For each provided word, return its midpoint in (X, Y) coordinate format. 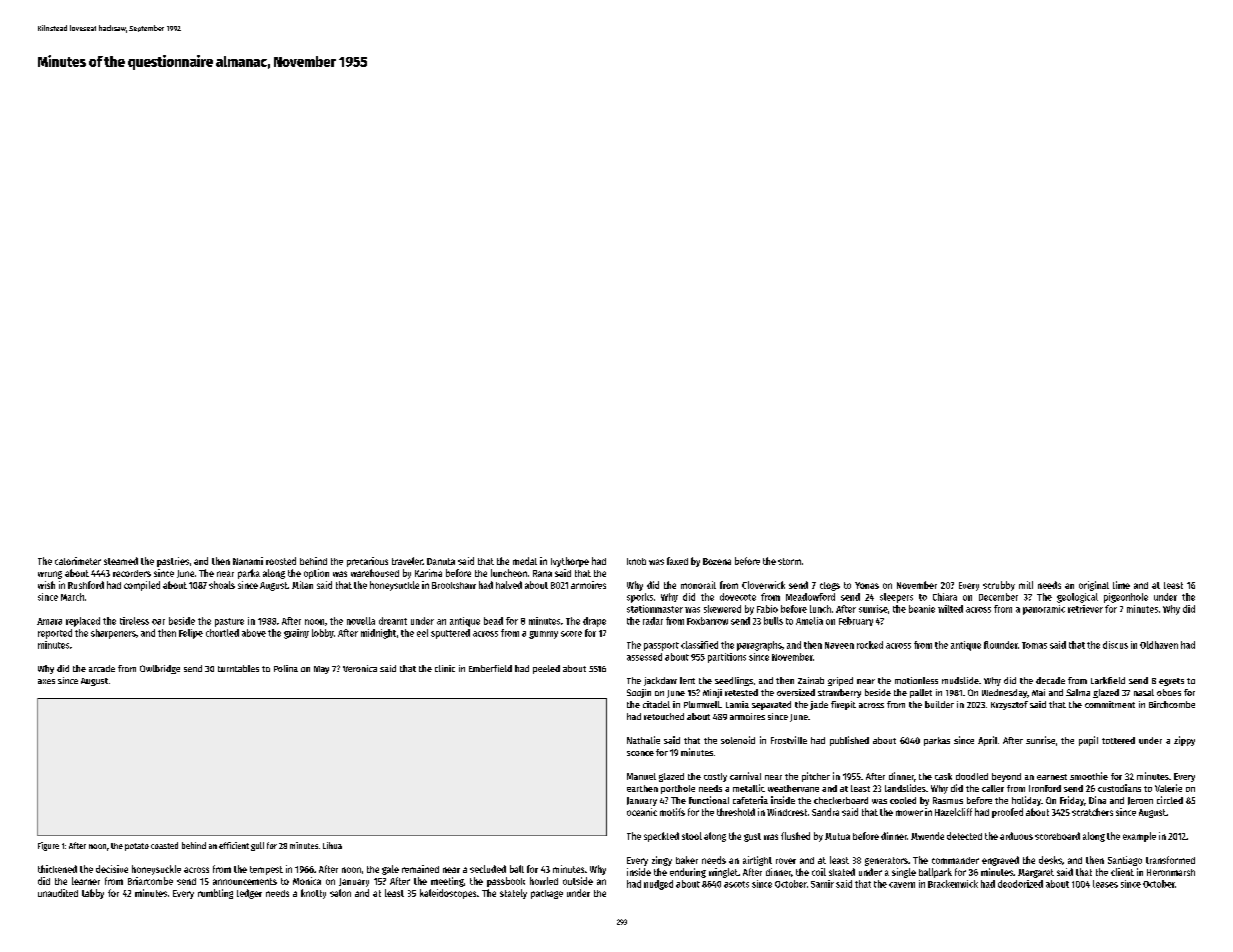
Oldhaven (1159, 645)
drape (594, 622)
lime (1121, 585)
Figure (48, 846)
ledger (249, 894)
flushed (795, 836)
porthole (678, 789)
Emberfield (490, 668)
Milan (302, 585)
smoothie (1089, 776)
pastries (173, 562)
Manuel (641, 776)
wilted (950, 609)
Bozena (717, 561)
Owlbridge (160, 669)
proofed (1007, 813)
